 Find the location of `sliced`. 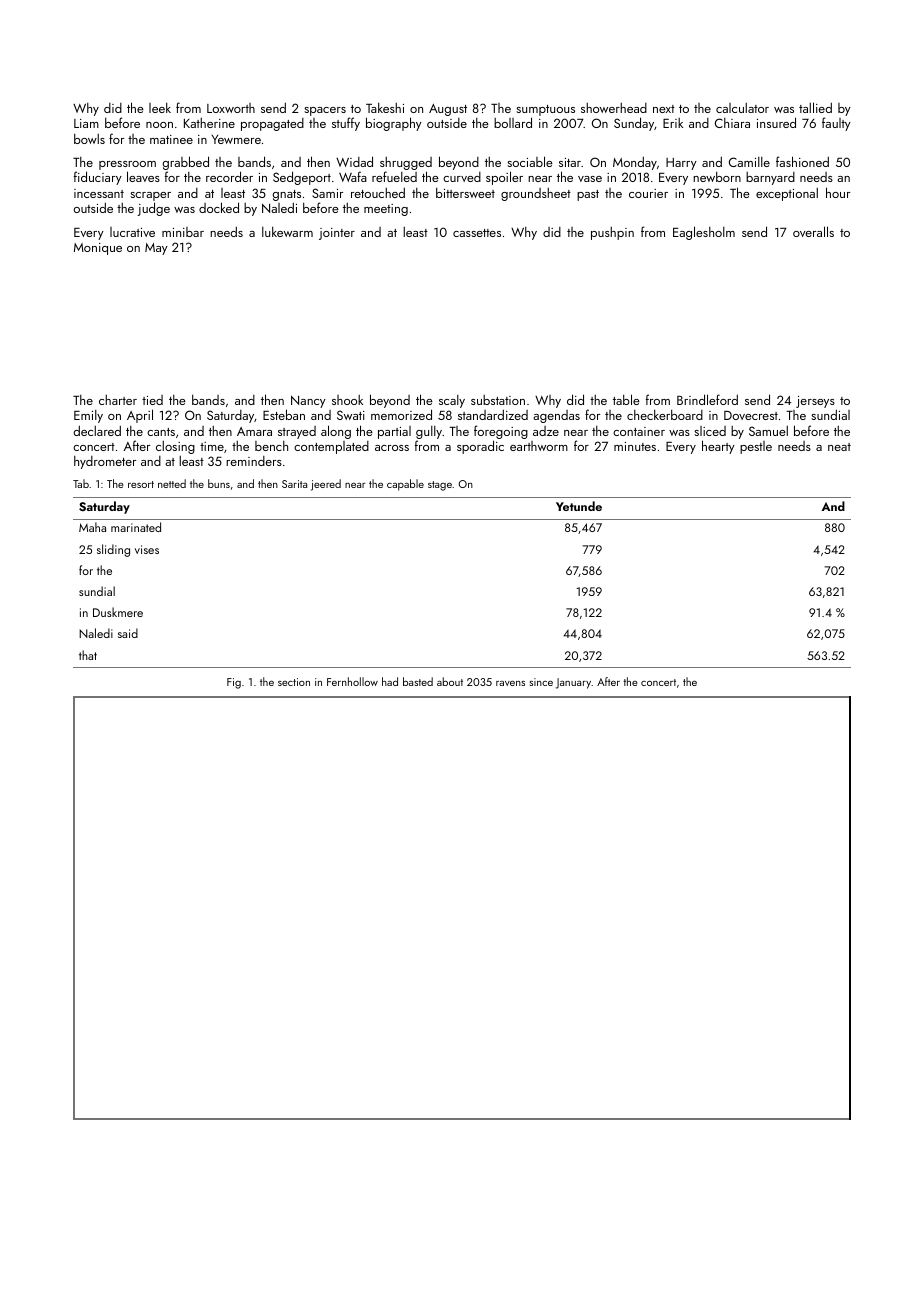

sliced is located at coordinates (710, 431).
